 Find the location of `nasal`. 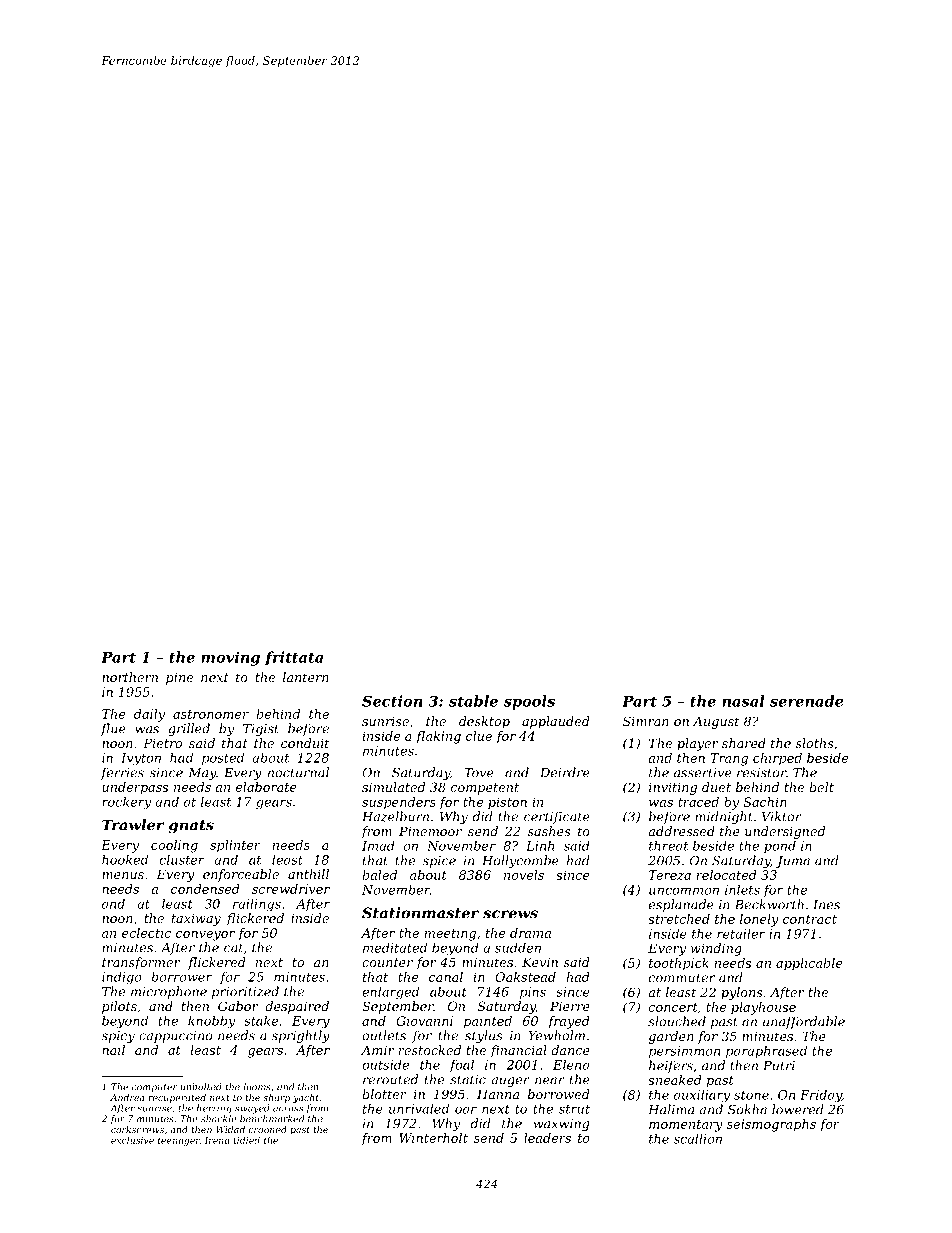

nasal is located at coordinates (743, 701).
